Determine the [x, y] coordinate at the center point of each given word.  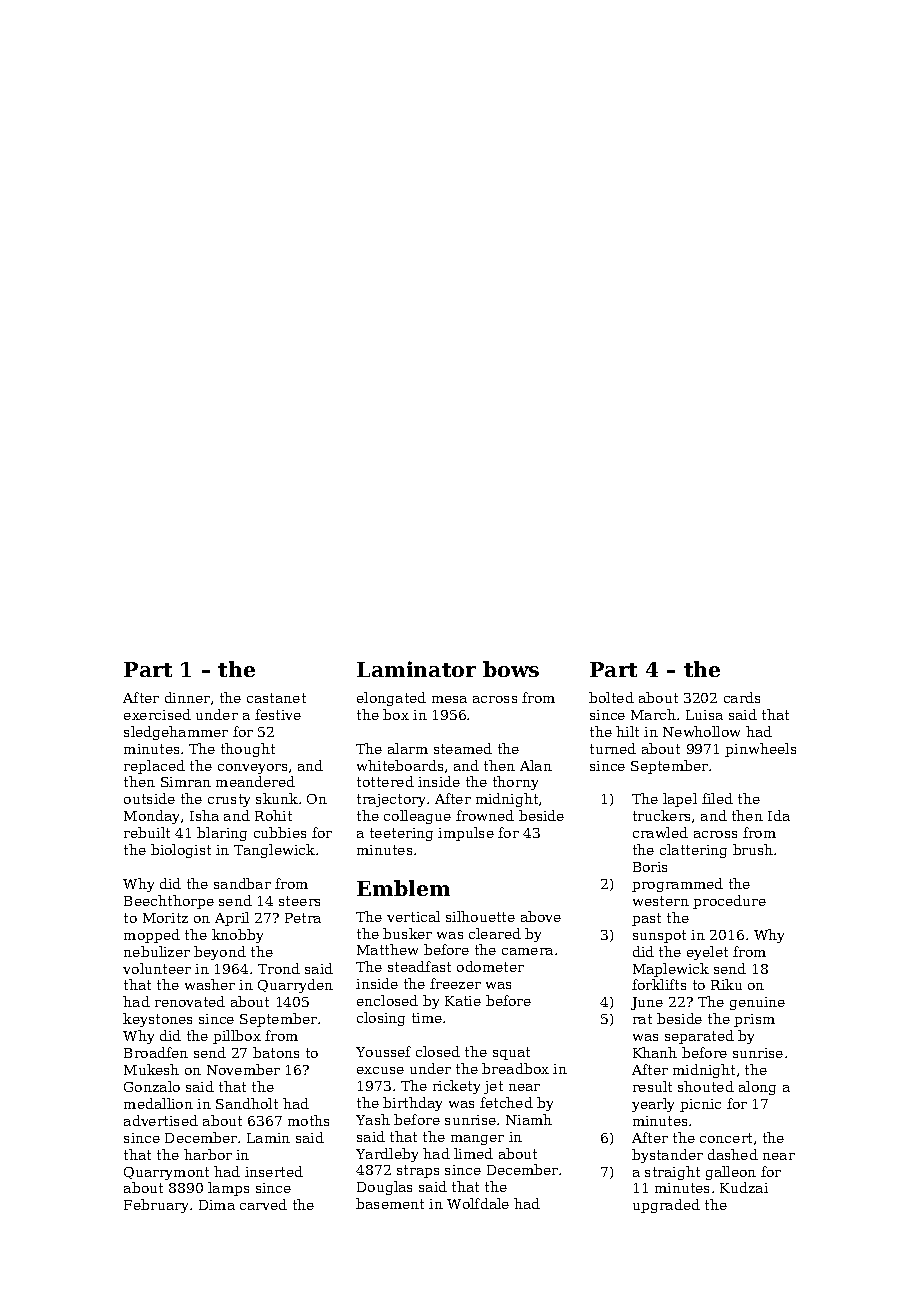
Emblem [403, 888]
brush [753, 849]
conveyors [252, 769]
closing [381, 1019]
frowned [485, 815]
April [232, 919]
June [647, 1003]
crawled [660, 832]
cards [742, 697]
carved [263, 1204]
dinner [187, 697]
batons [276, 1052]
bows [511, 669]
